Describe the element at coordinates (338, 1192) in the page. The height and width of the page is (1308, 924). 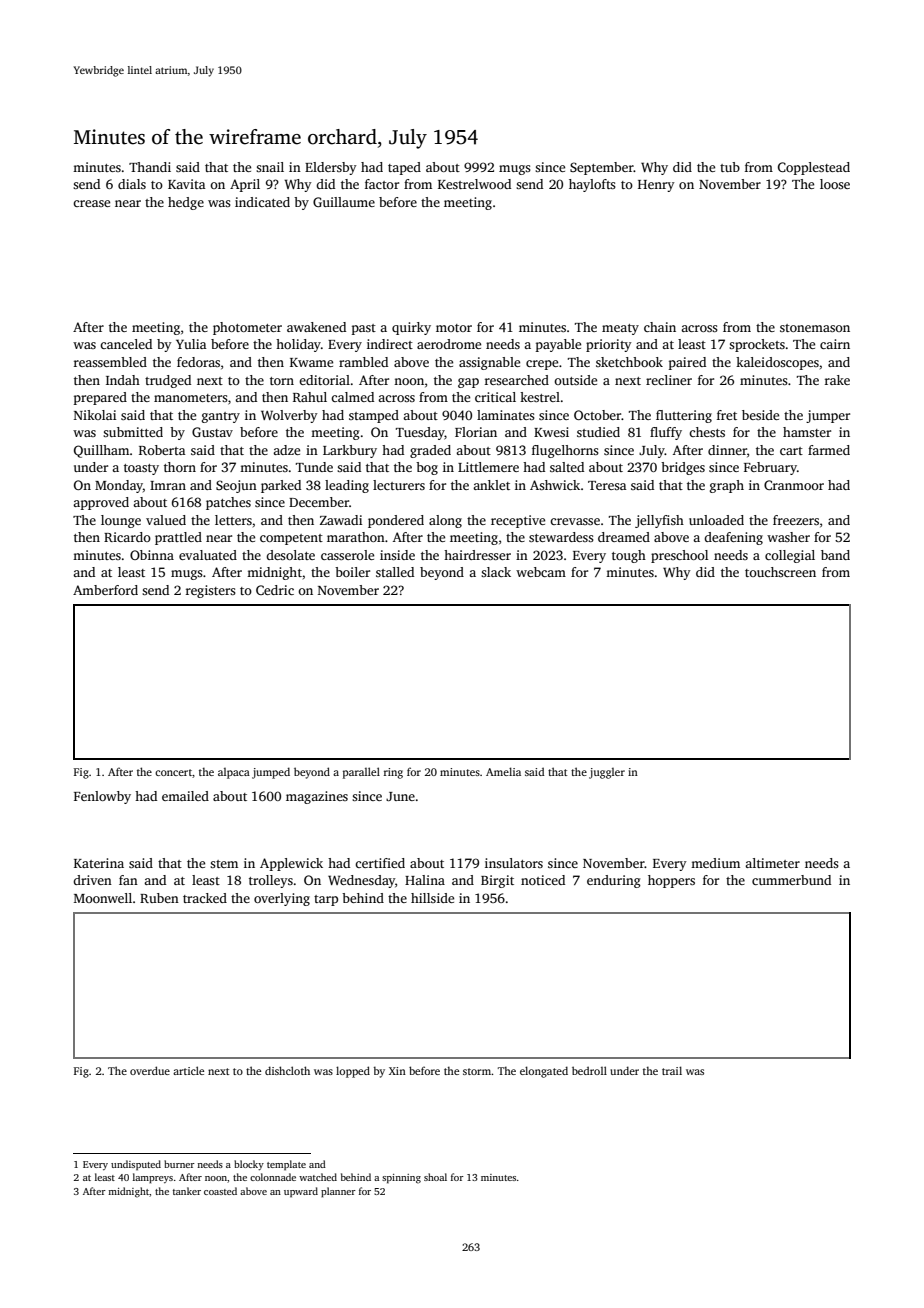
I see `planner` at that location.
